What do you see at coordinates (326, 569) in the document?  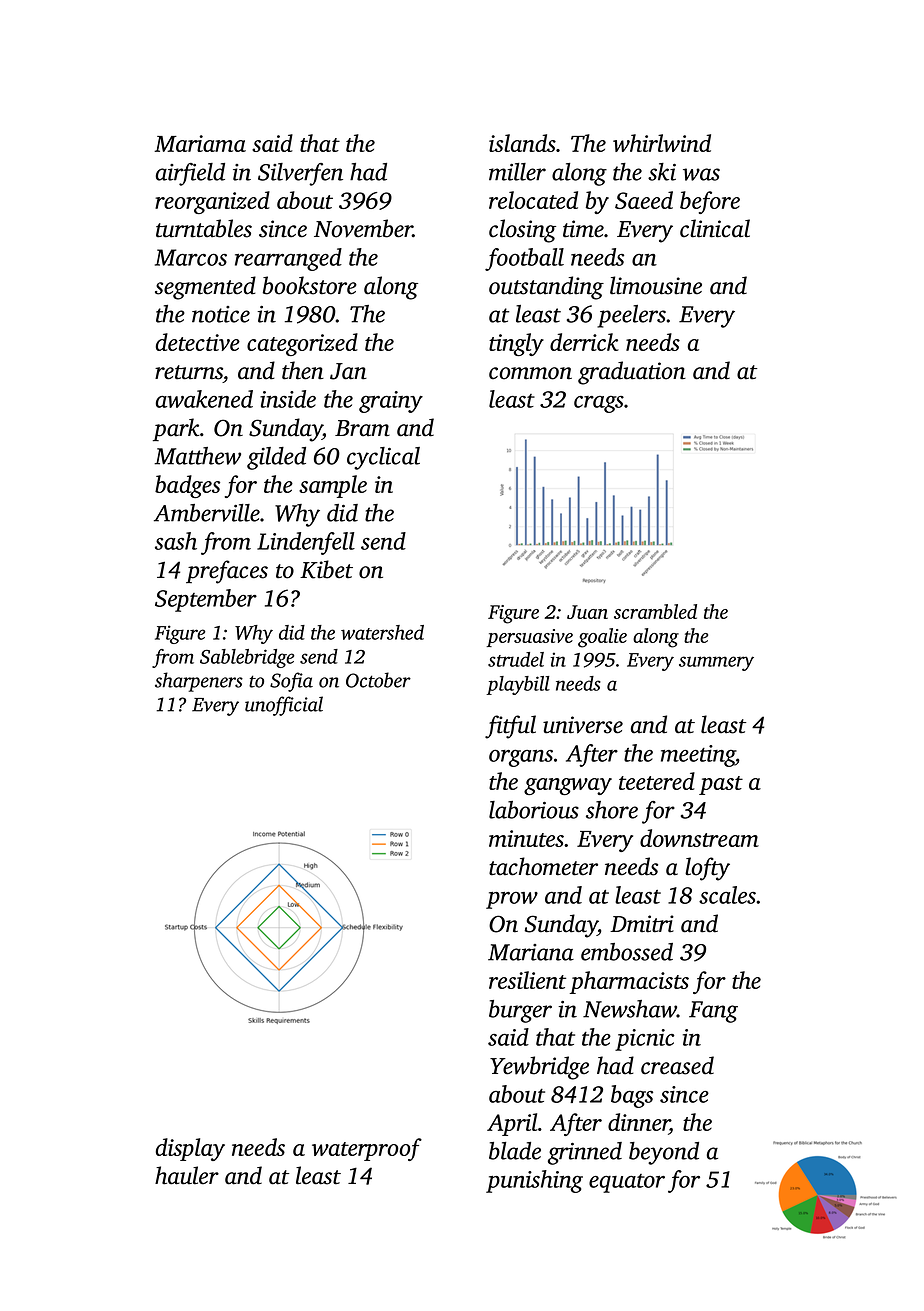 I see `Kibet` at bounding box center [326, 569].
